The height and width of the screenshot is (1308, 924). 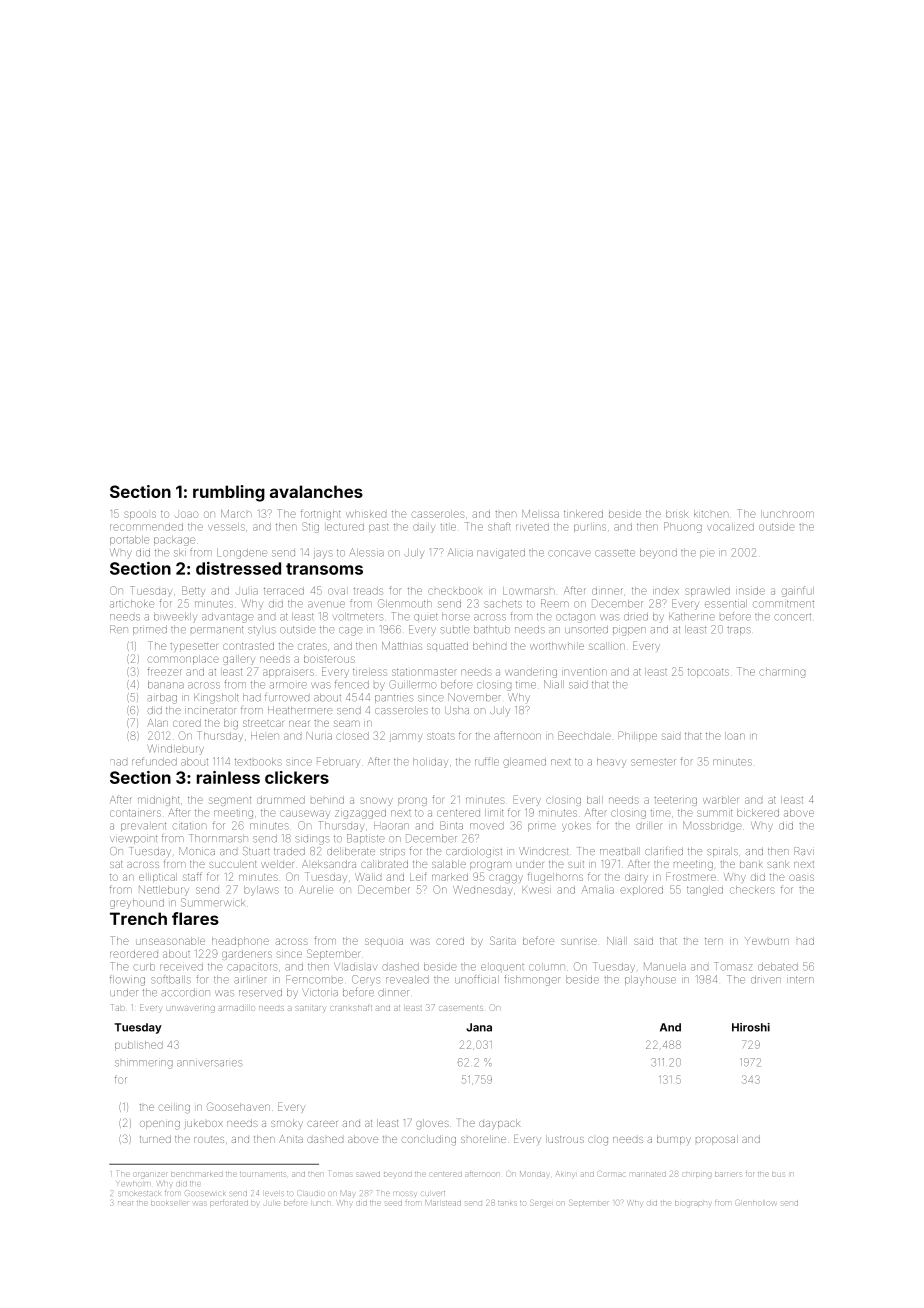 What do you see at coordinates (615, 553) in the screenshot?
I see `cassette` at bounding box center [615, 553].
